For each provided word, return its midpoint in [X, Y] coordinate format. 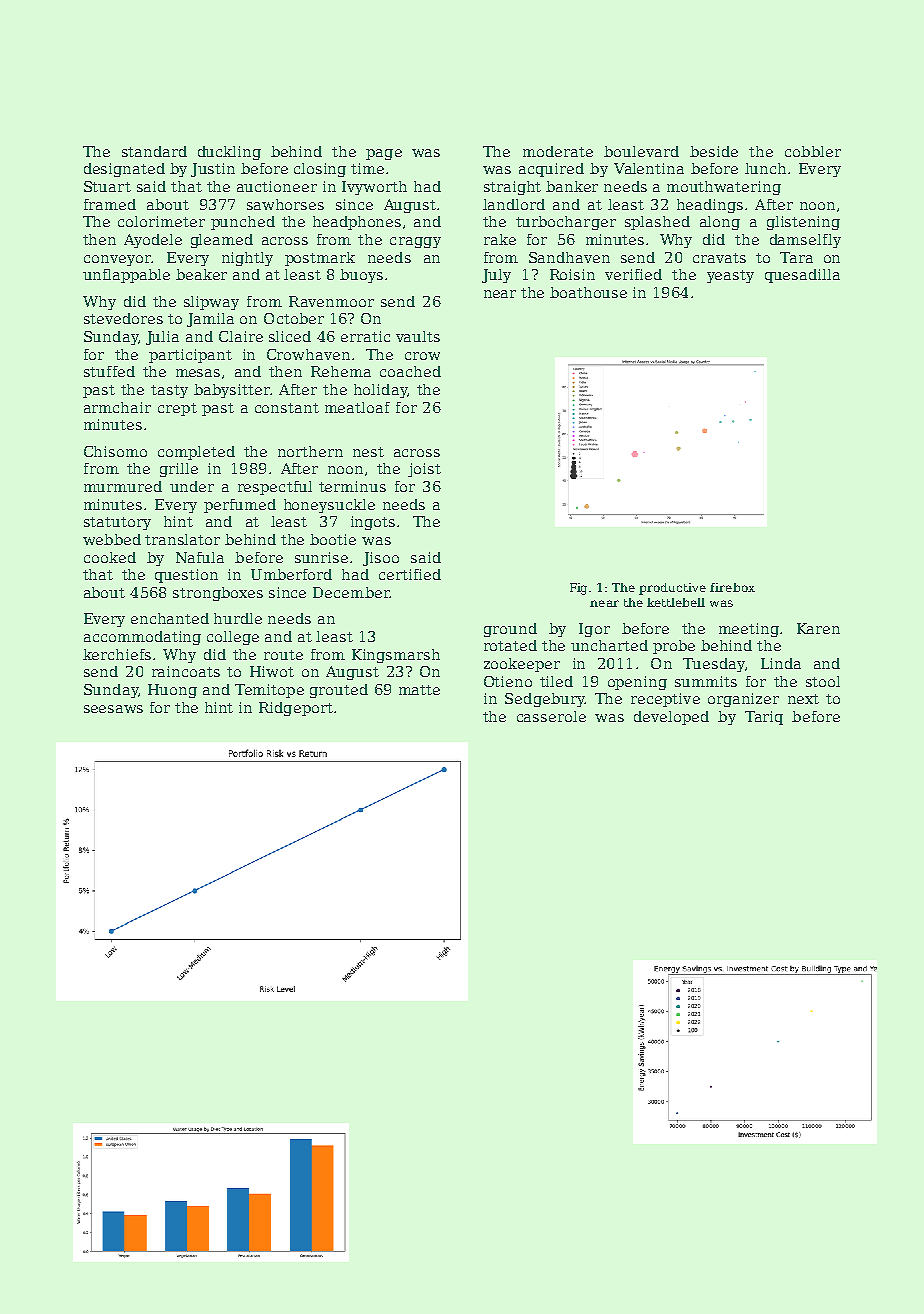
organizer [743, 700]
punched [243, 223]
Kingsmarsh [396, 656]
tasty [169, 391]
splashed [657, 223]
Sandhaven [569, 257]
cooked [110, 557]
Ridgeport [296, 709]
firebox [732, 587]
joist [424, 470]
